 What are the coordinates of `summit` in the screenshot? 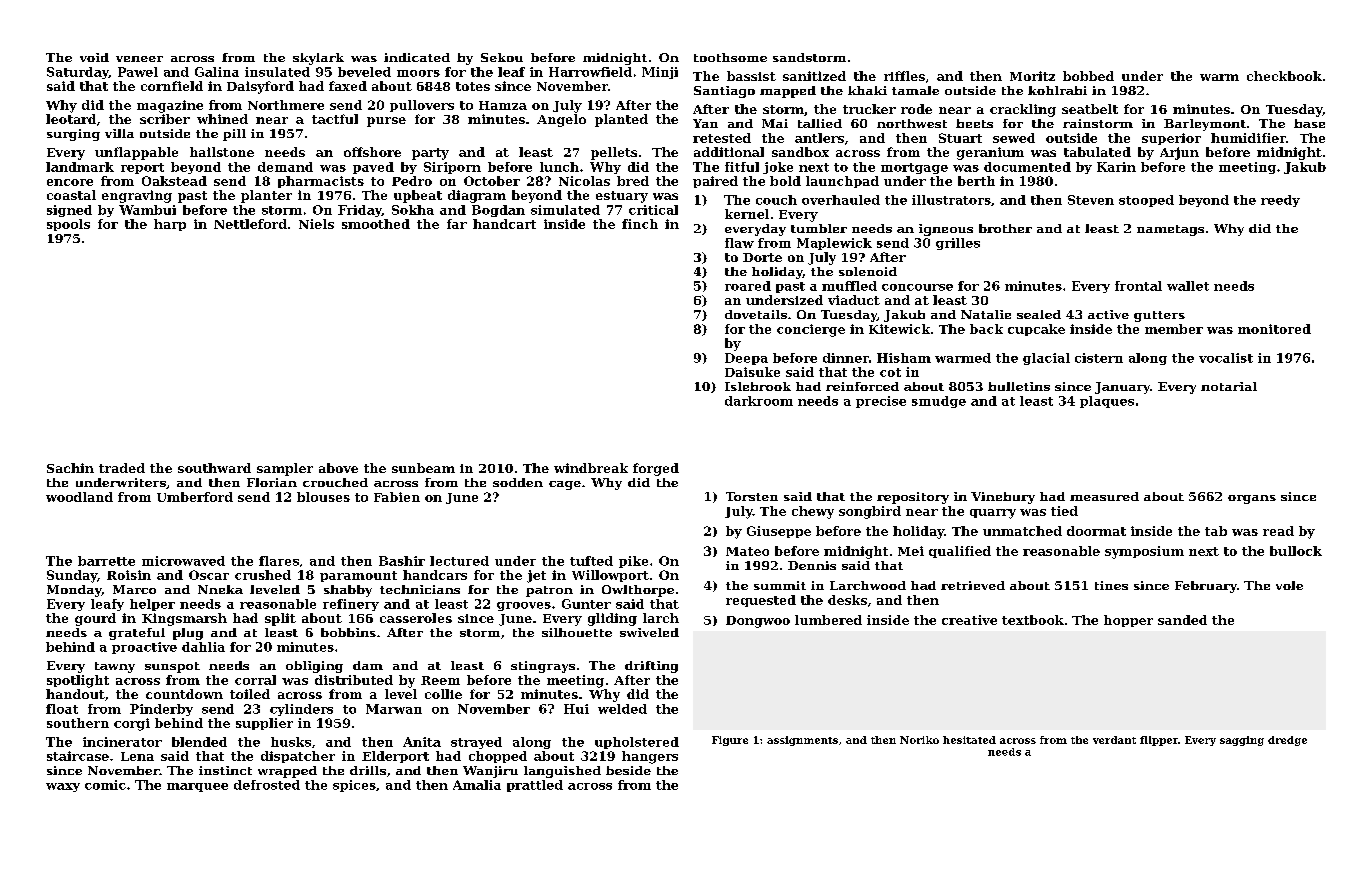 It's located at (780, 585).
